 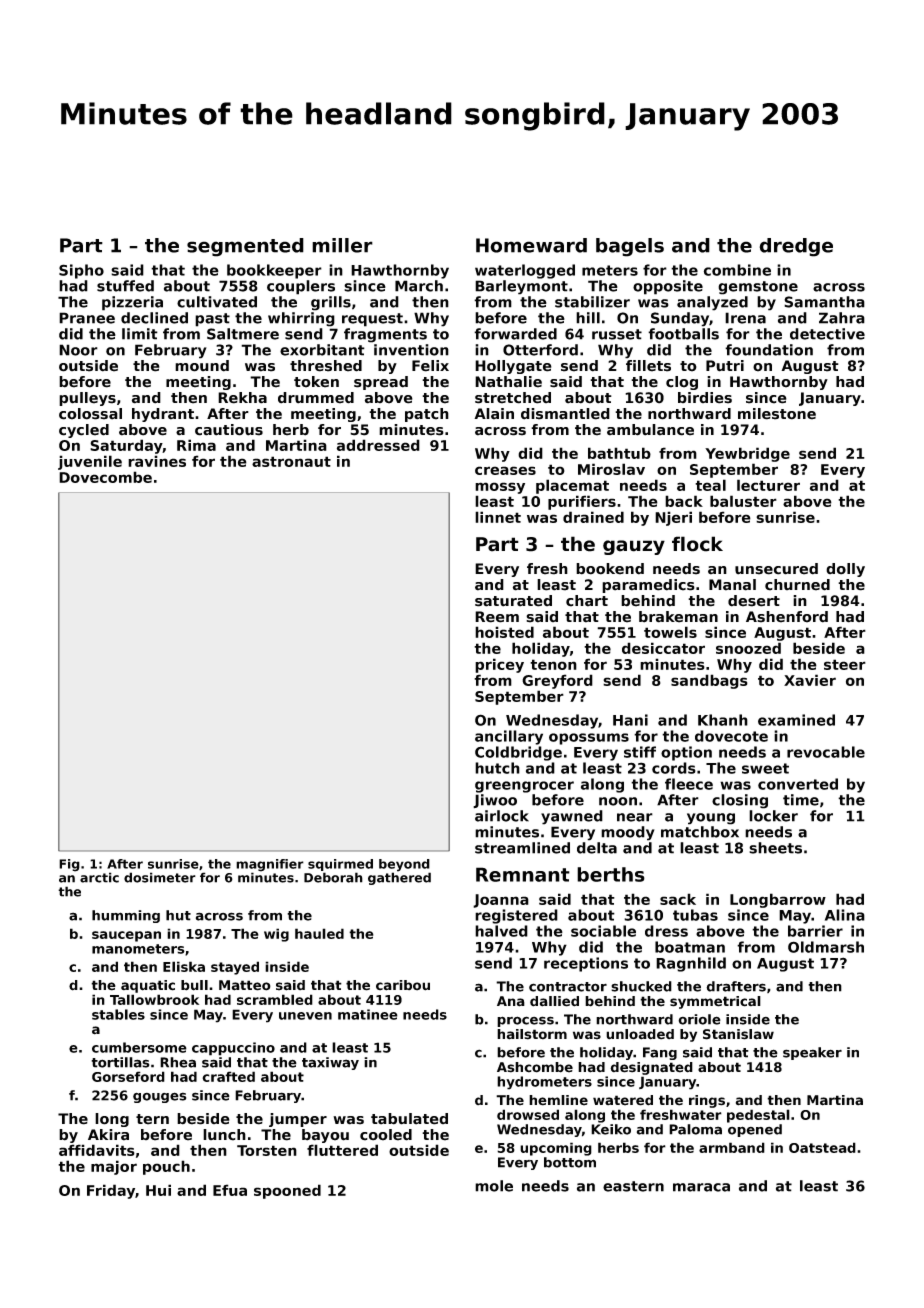 I want to click on closing, so click(x=740, y=801).
